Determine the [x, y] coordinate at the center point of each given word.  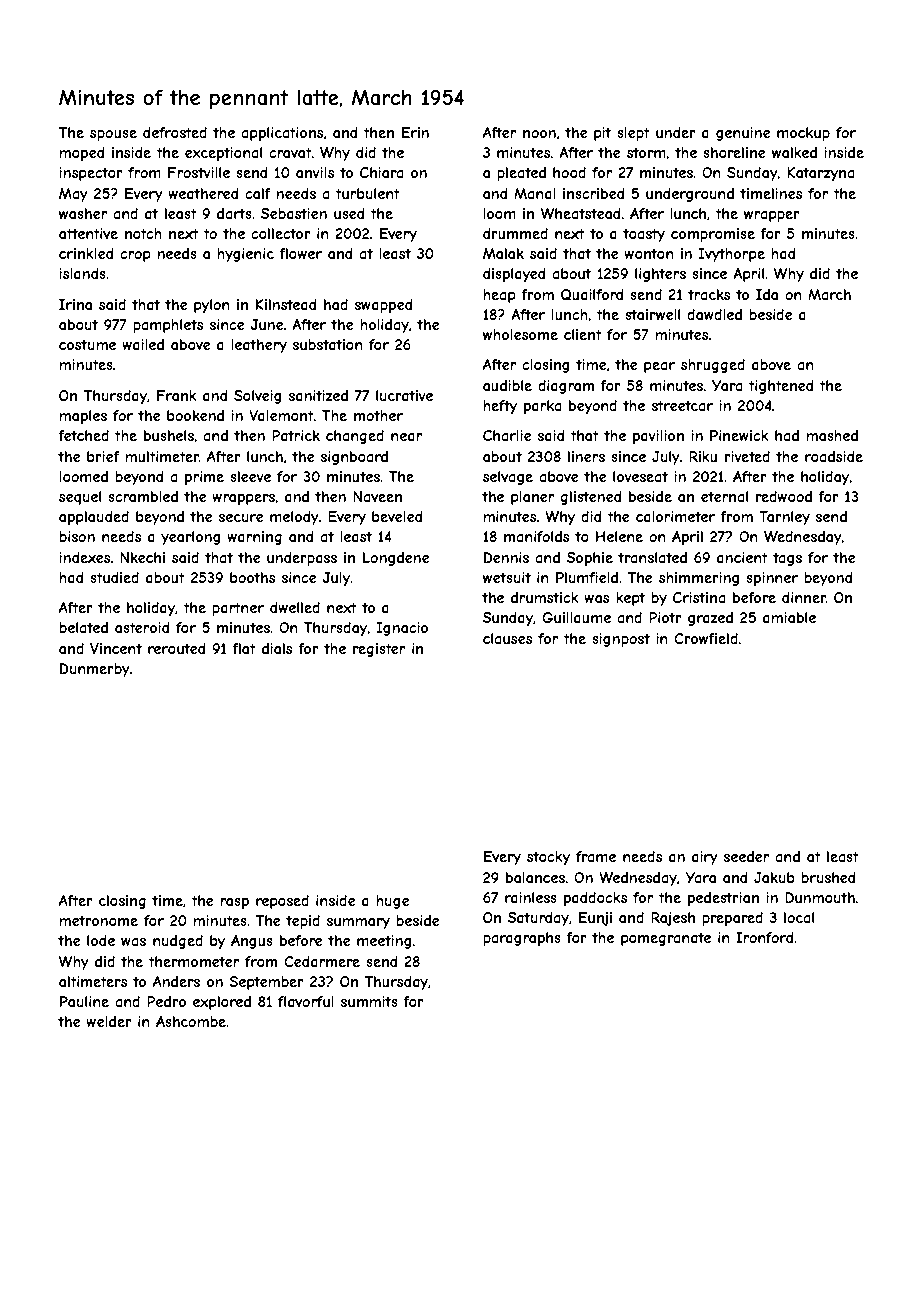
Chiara [381, 172]
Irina [75, 304]
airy [705, 858]
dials [277, 648]
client [583, 334]
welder [109, 1021]
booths [252, 577]
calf [258, 193]
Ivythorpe [732, 255]
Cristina [699, 597]
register [379, 650]
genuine [743, 134]
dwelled [295, 607]
